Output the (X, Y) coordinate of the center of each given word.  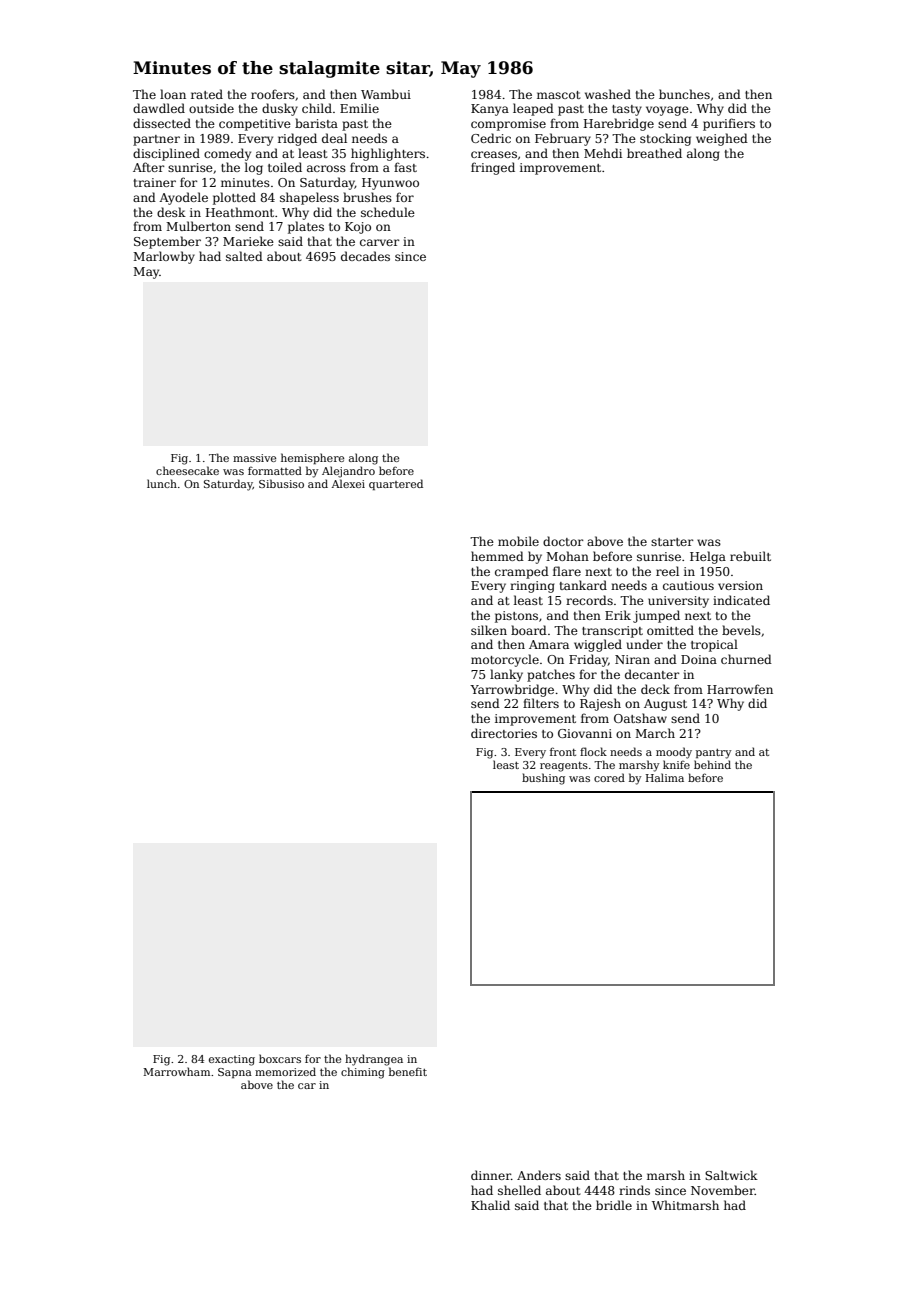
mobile (518, 541)
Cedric (491, 138)
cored (609, 777)
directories (504, 733)
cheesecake (187, 470)
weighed (722, 139)
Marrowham (176, 1071)
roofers (273, 94)
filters (541, 703)
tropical (714, 645)
